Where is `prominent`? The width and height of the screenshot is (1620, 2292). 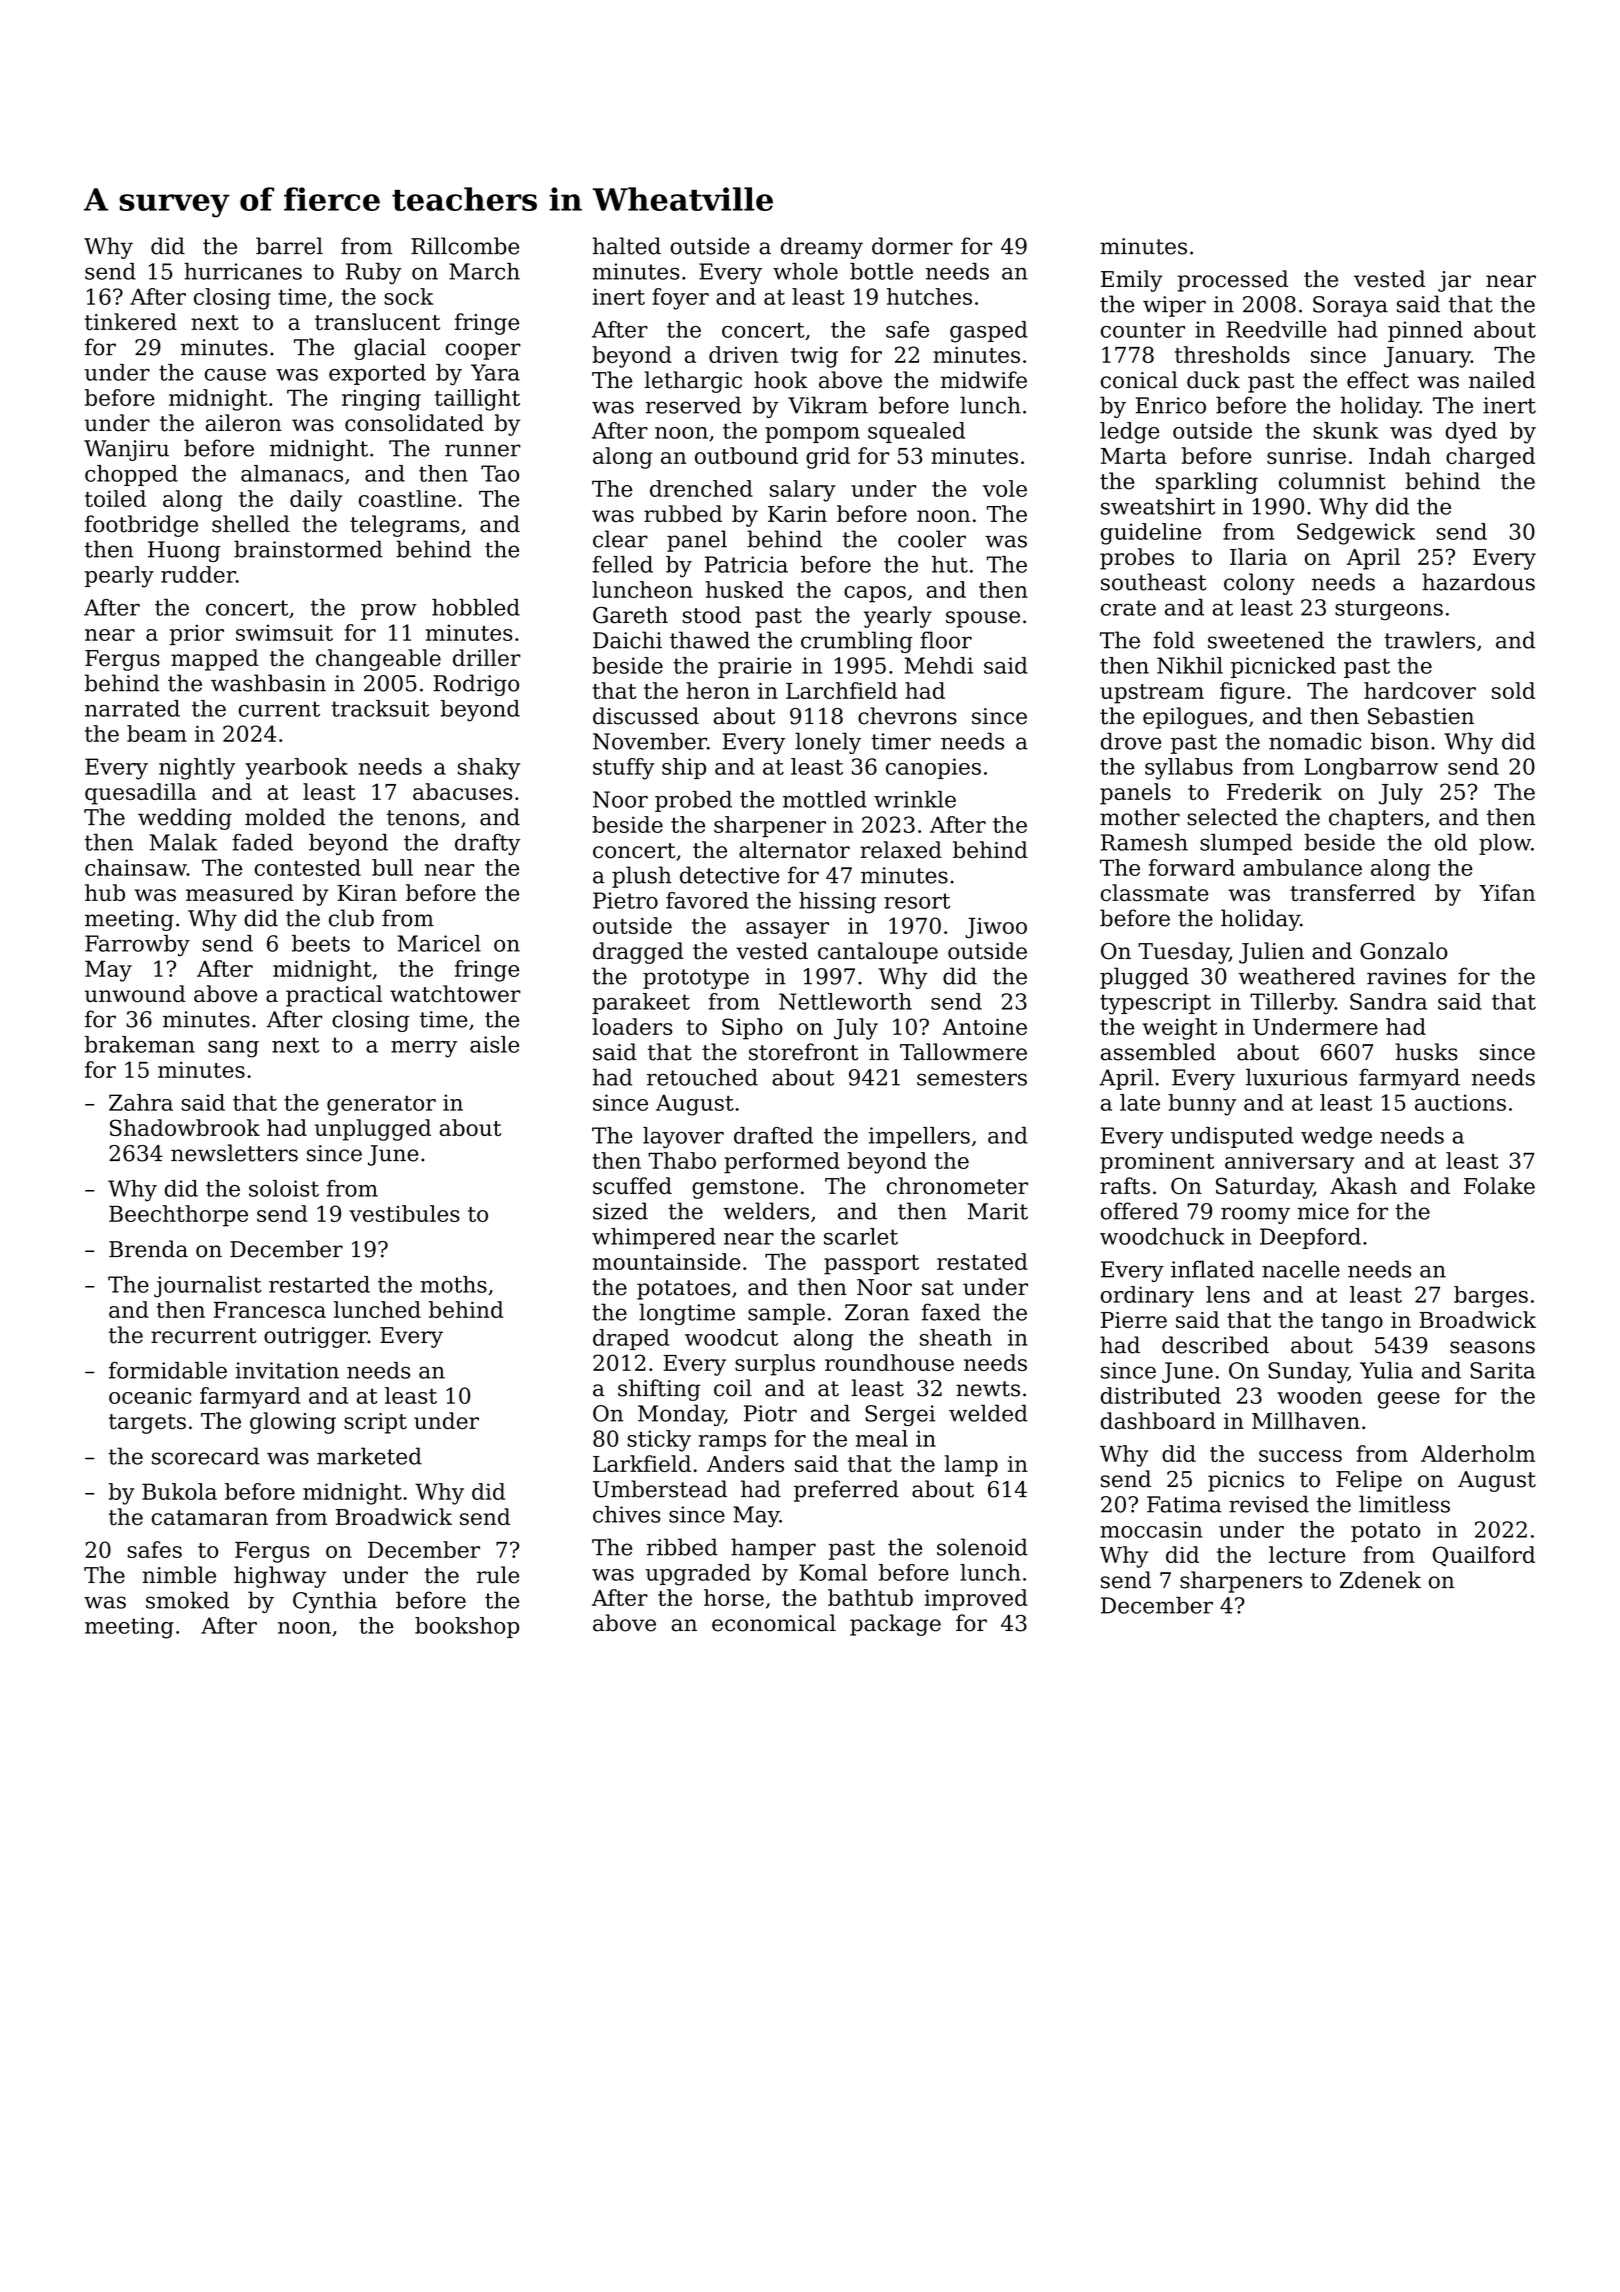
prominent is located at coordinates (1157, 1163).
